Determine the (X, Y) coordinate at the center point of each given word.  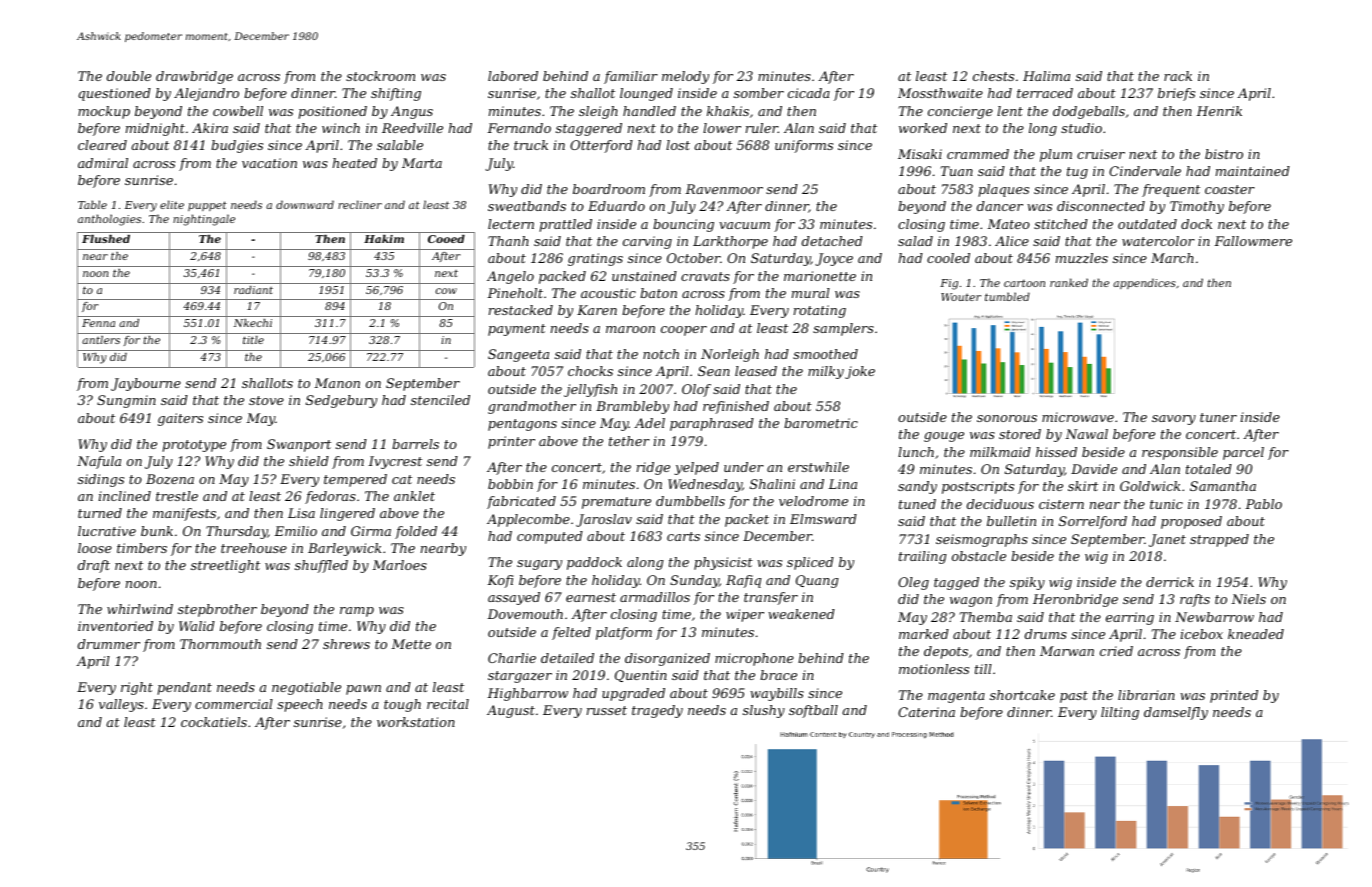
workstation (416, 722)
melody (685, 77)
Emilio (295, 531)
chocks (590, 371)
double (129, 76)
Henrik (1219, 111)
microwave (1078, 417)
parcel (1243, 453)
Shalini (772, 484)
